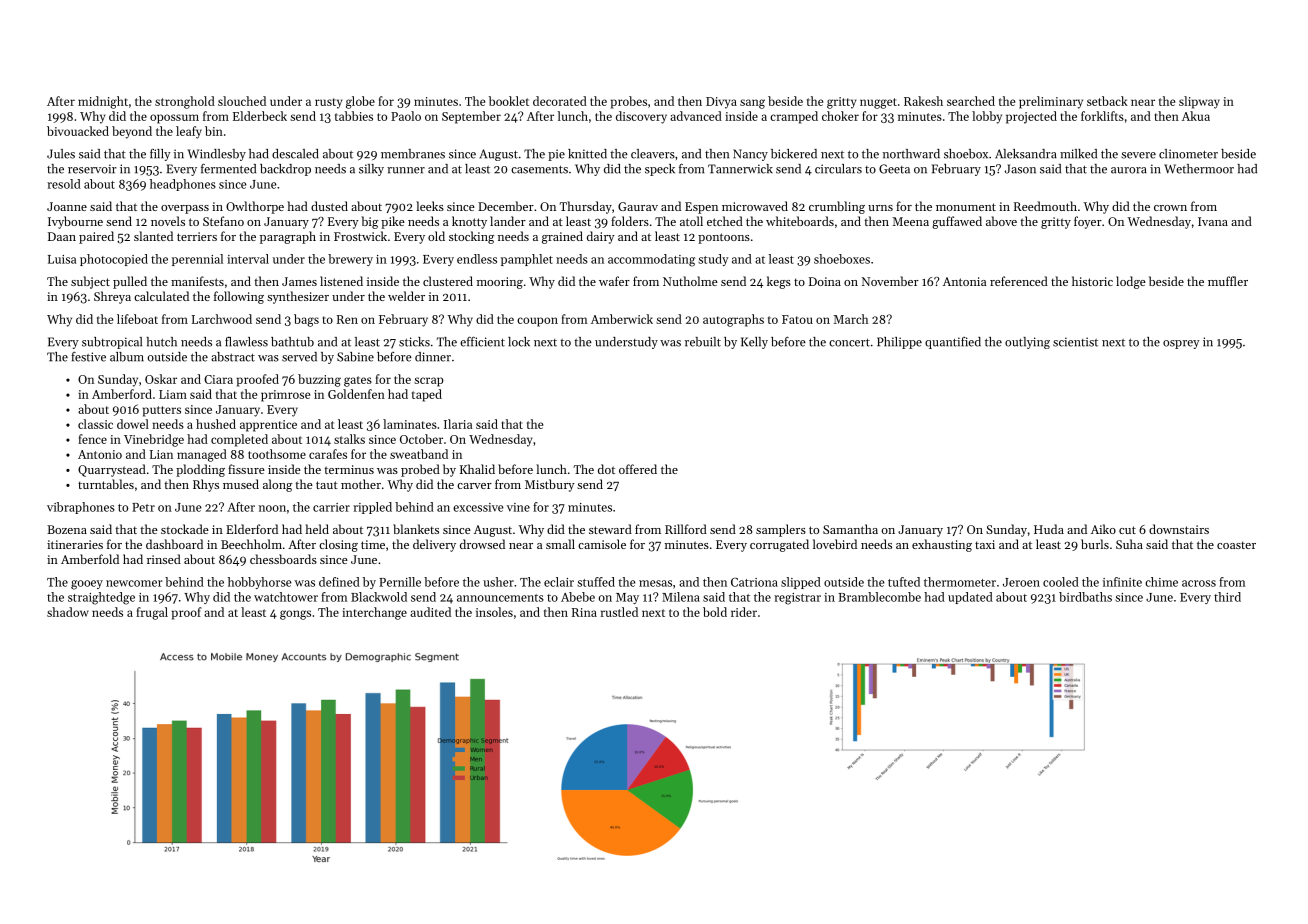  Describe the element at coordinates (797, 319) in the screenshot. I see `Fatou` at that location.
